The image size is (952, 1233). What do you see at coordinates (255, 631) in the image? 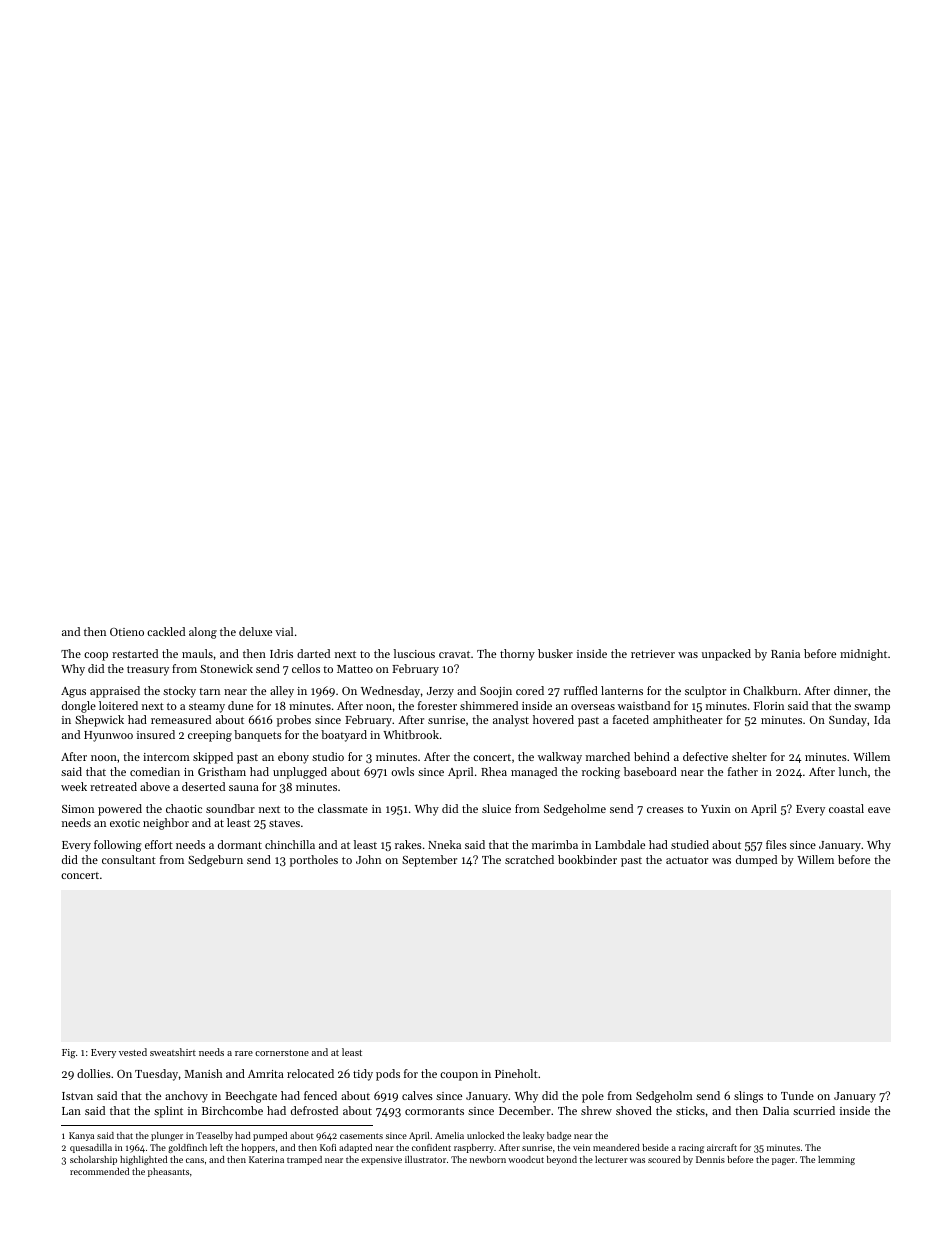
I see `deluxe` at bounding box center [255, 631].
